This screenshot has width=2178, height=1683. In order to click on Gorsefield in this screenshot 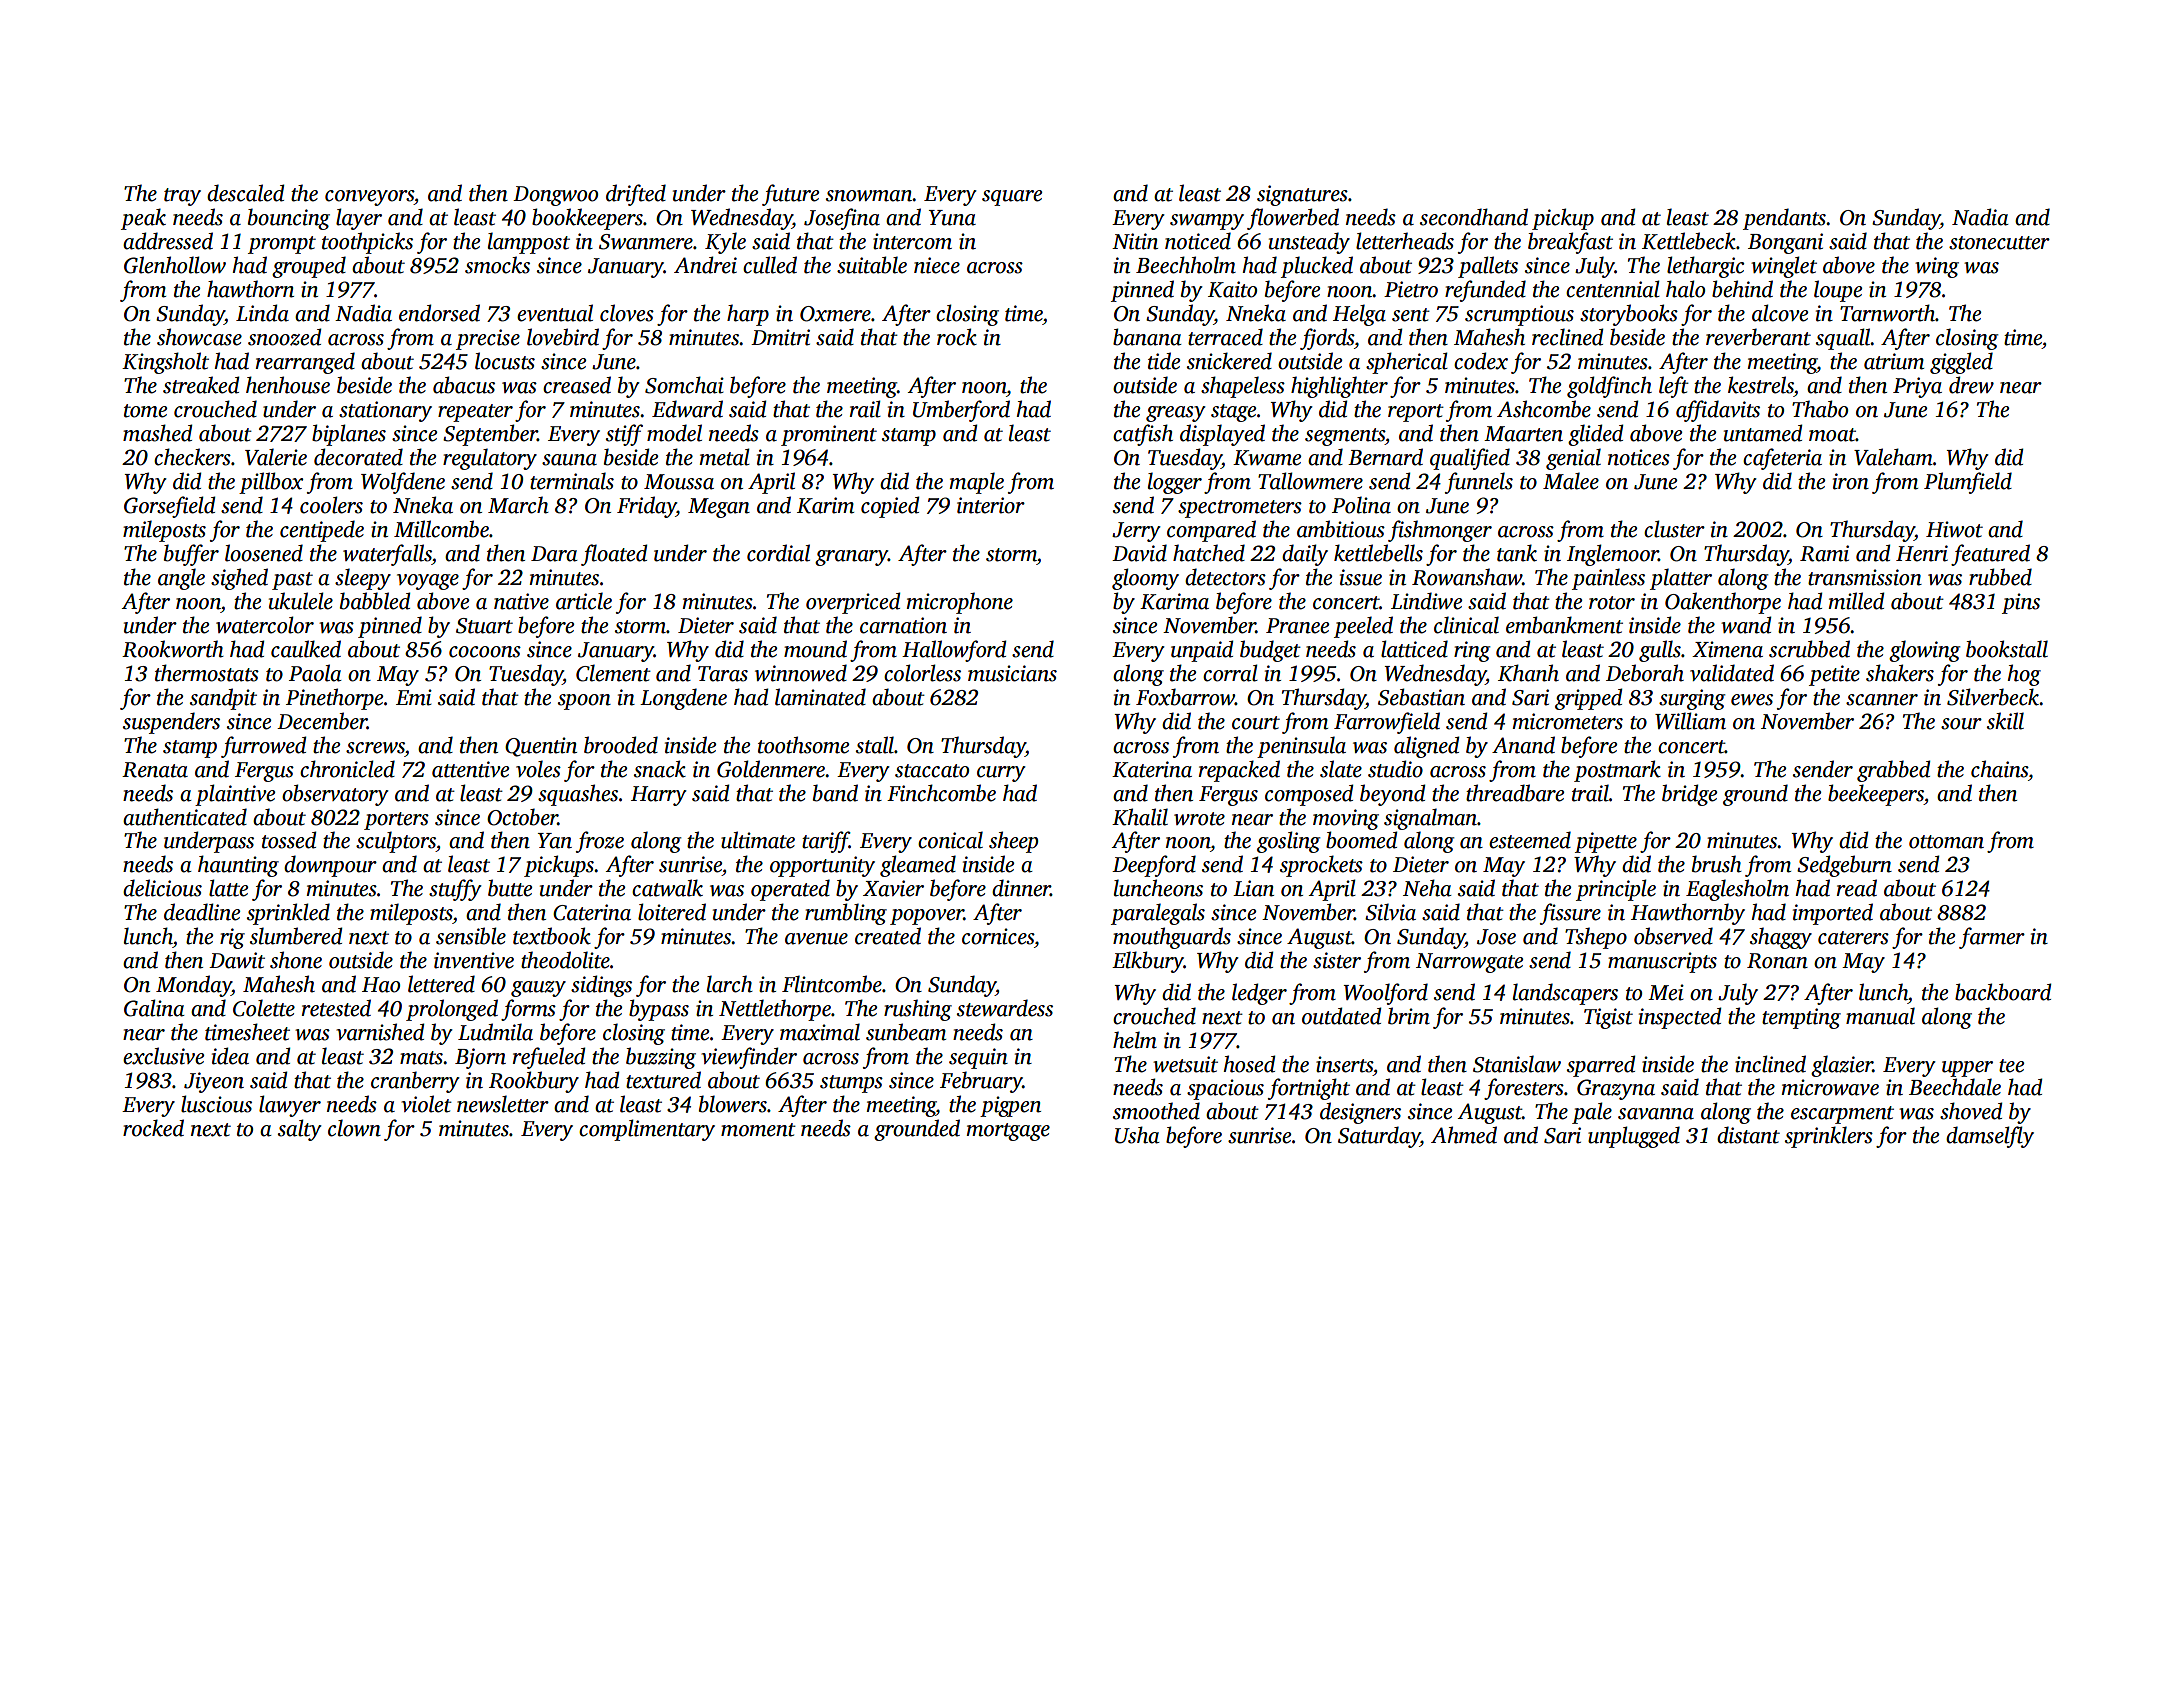, I will do `click(170, 507)`.
